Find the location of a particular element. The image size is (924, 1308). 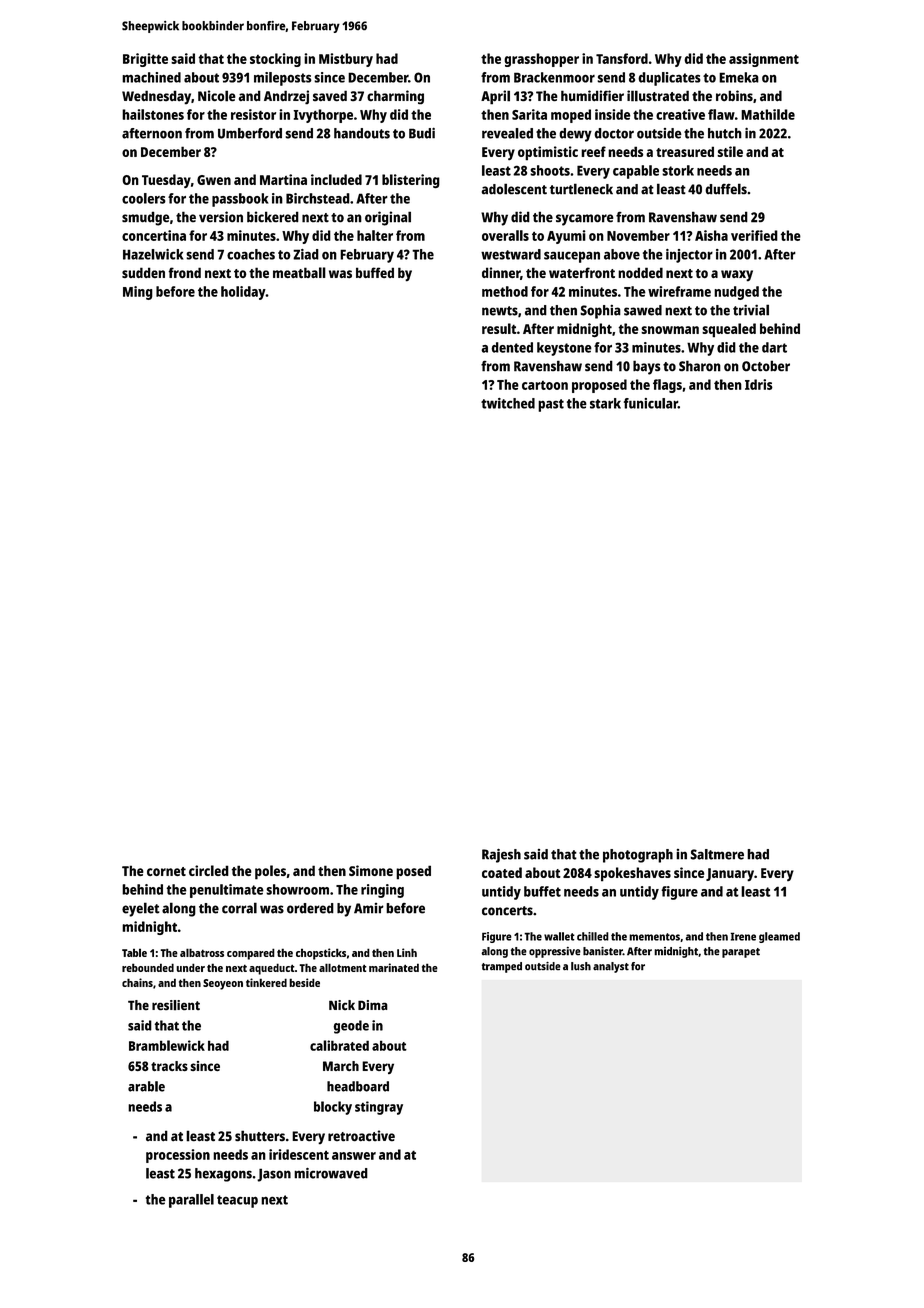

funicular is located at coordinates (651, 403).
